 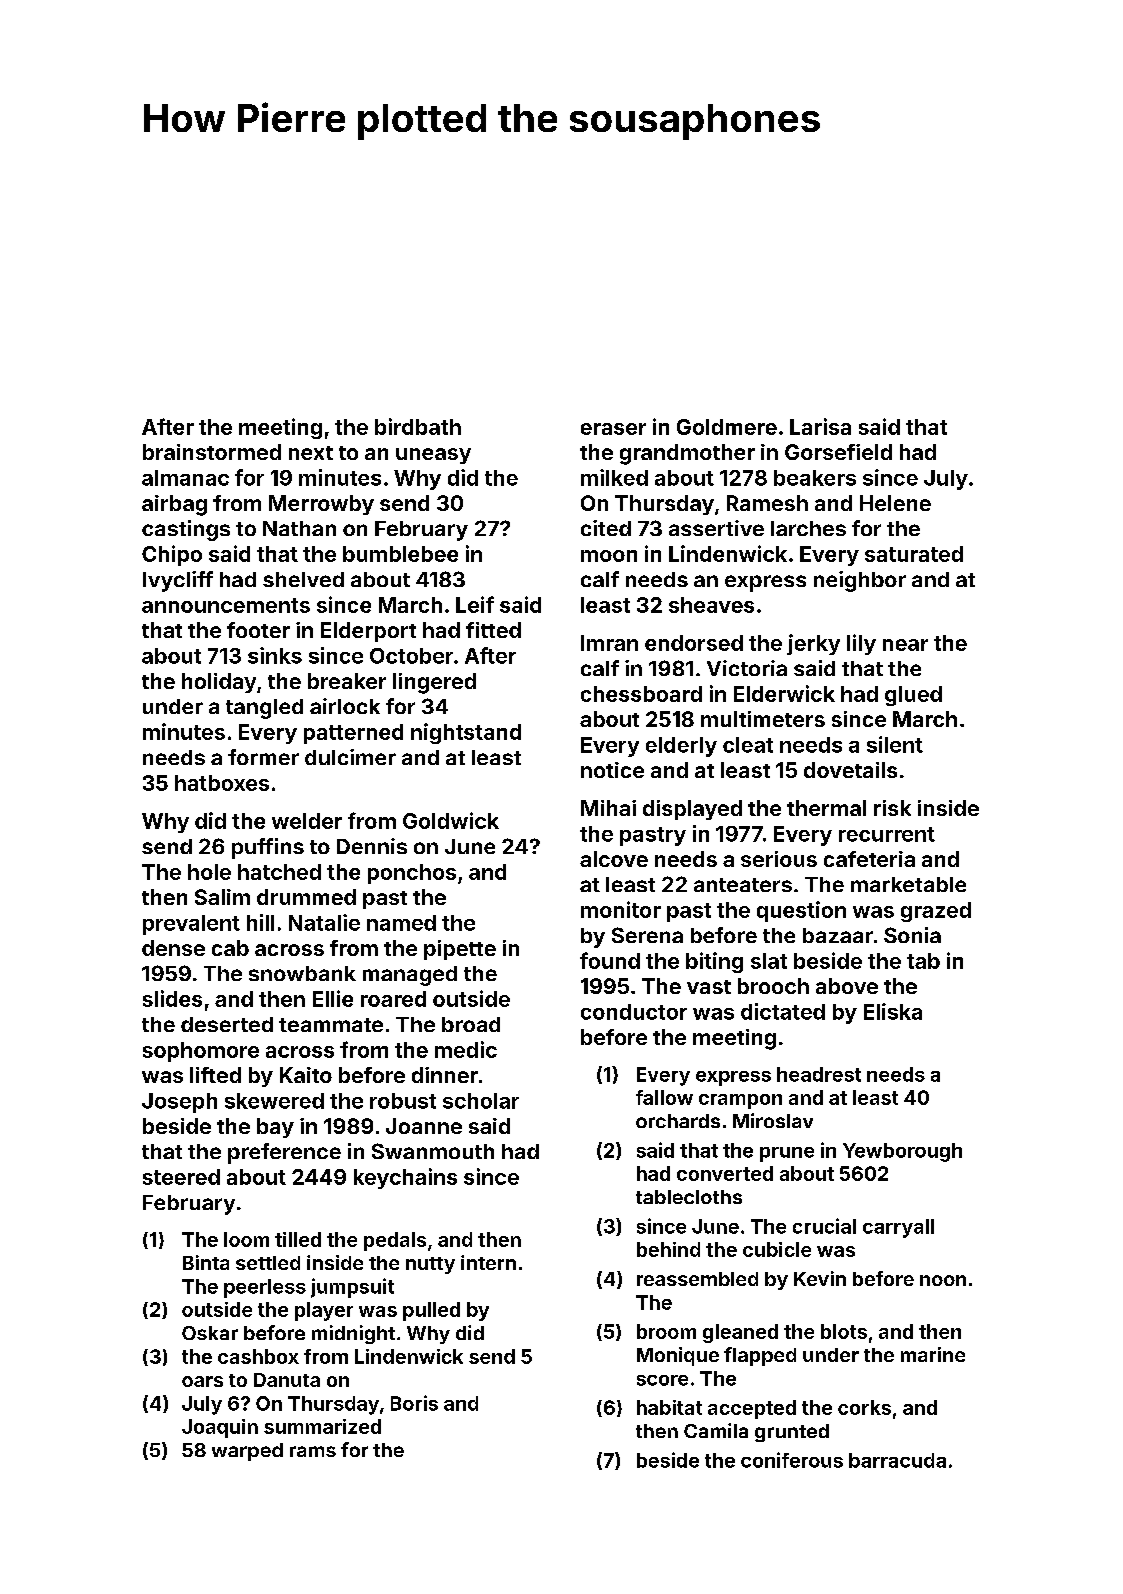 I want to click on nightstand, so click(x=466, y=733).
